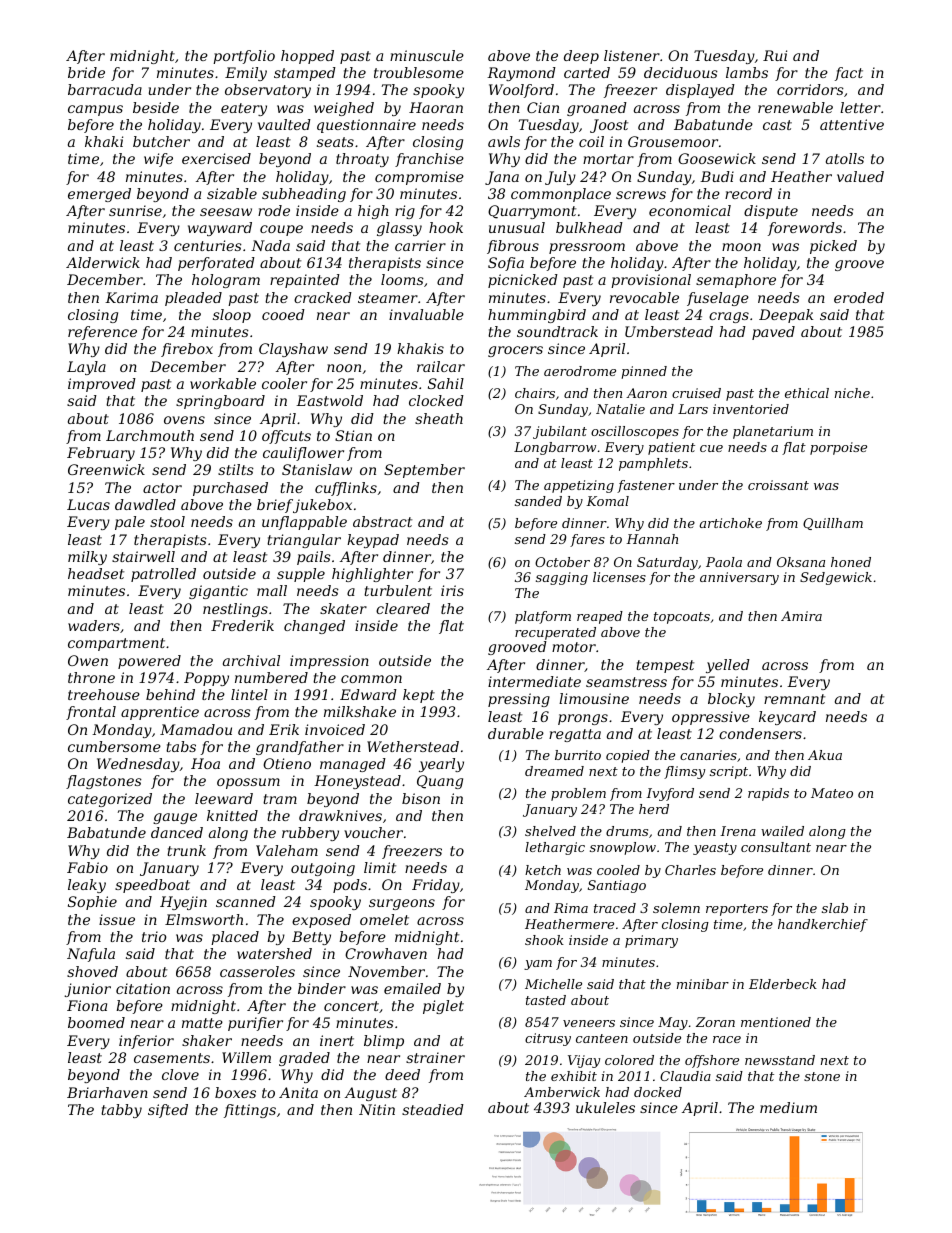 This image has height=1233, width=952. I want to click on anniversary, so click(739, 578).
